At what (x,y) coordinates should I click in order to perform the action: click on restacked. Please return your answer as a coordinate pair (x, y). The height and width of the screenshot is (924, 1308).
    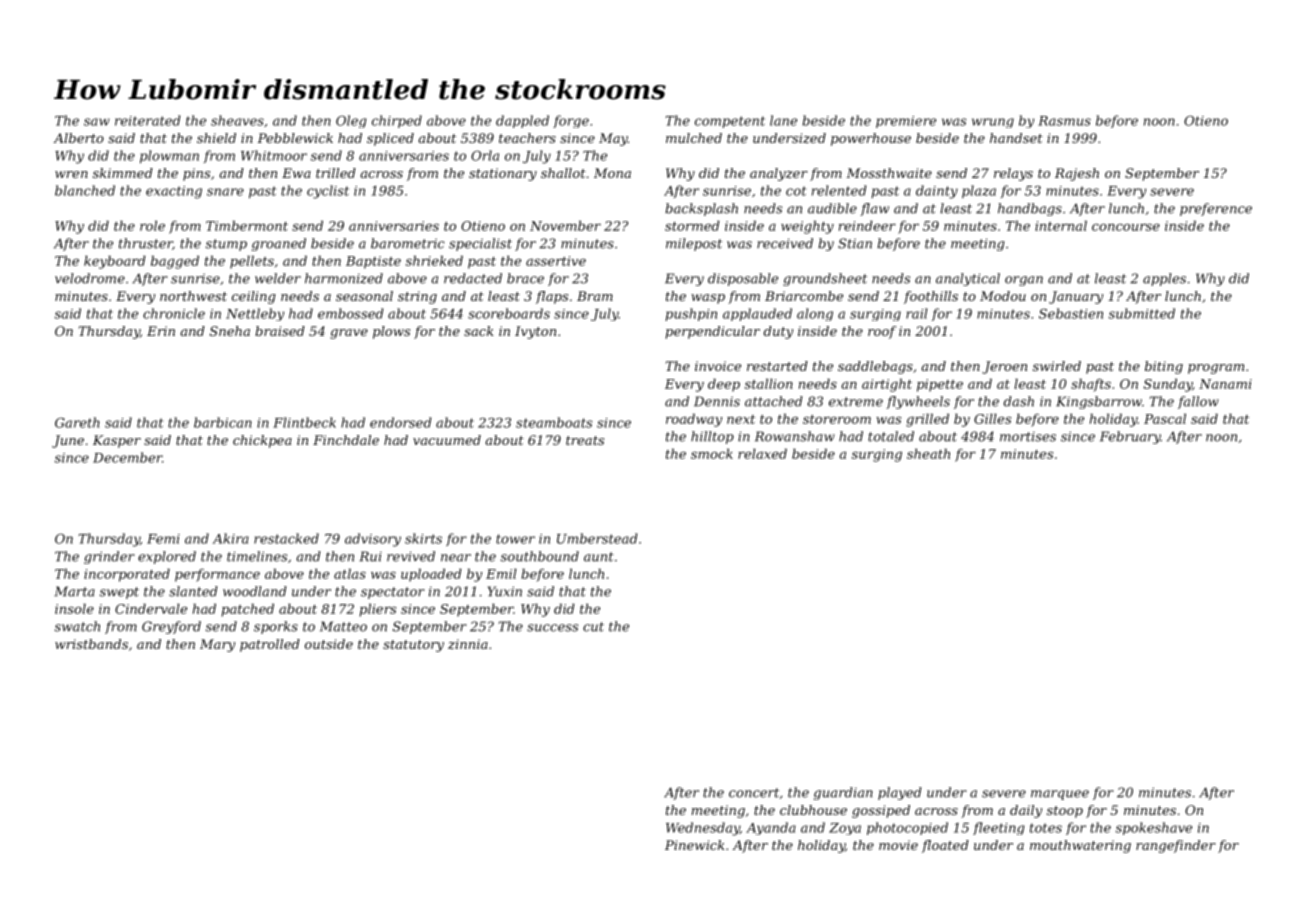
    Looking at the image, I should click on (286, 538).
